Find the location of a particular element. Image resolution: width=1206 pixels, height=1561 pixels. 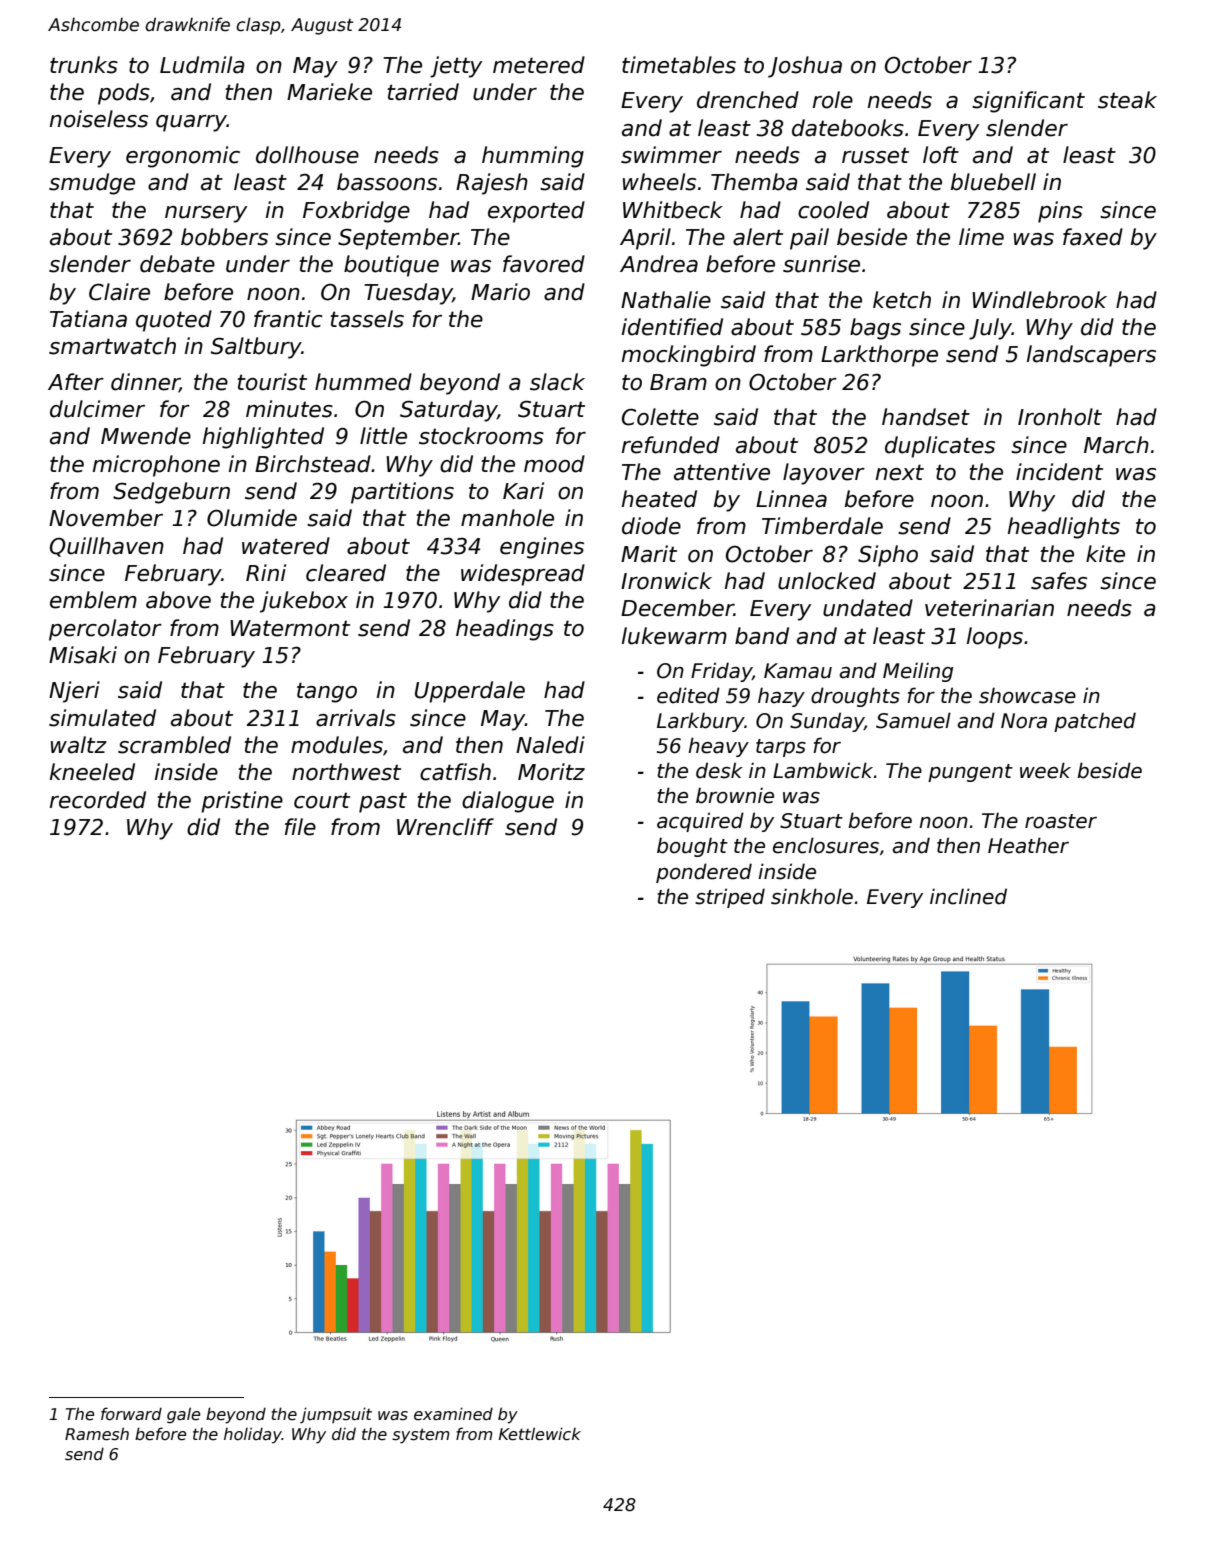

watered is located at coordinates (286, 546).
